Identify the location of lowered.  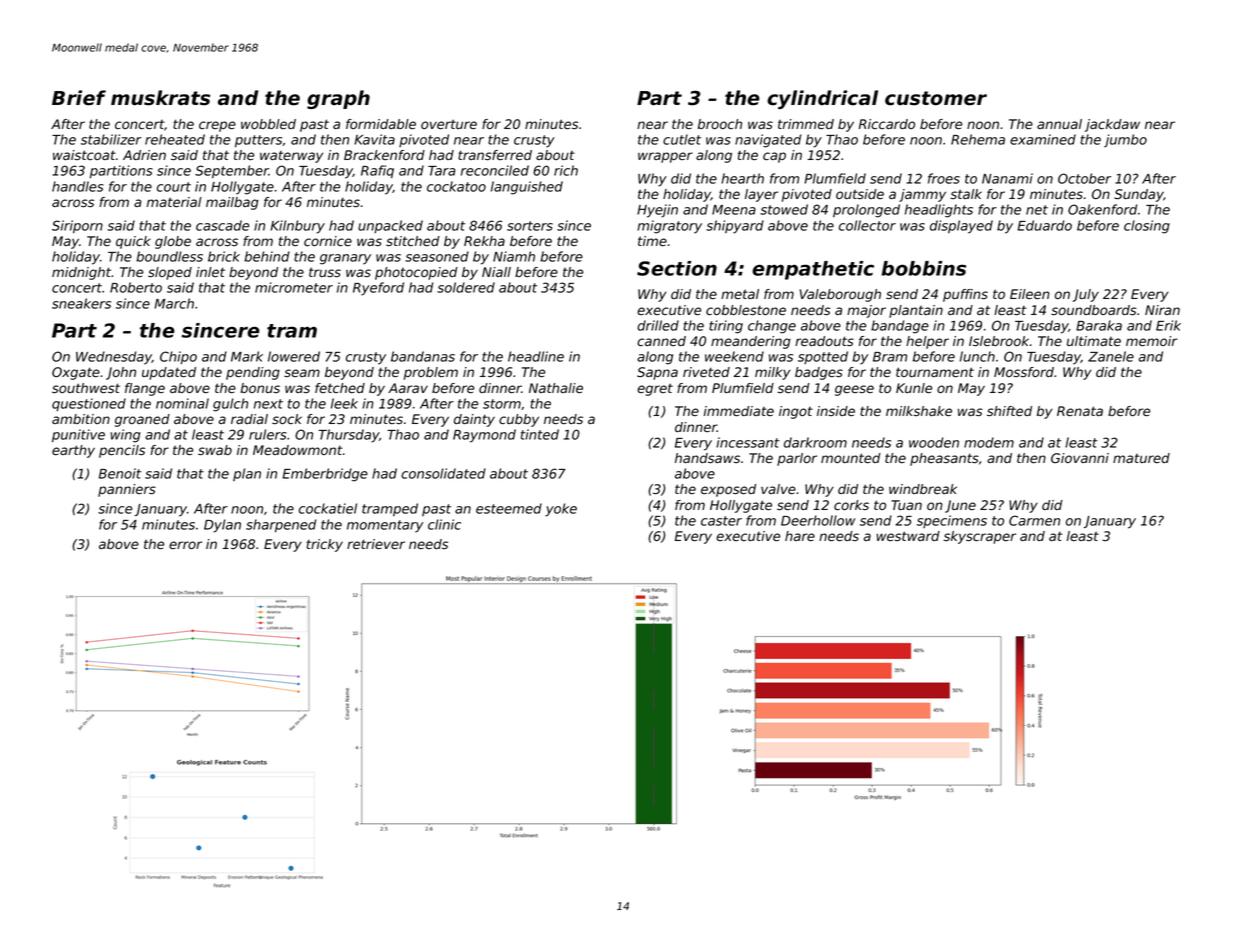
(294, 356).
